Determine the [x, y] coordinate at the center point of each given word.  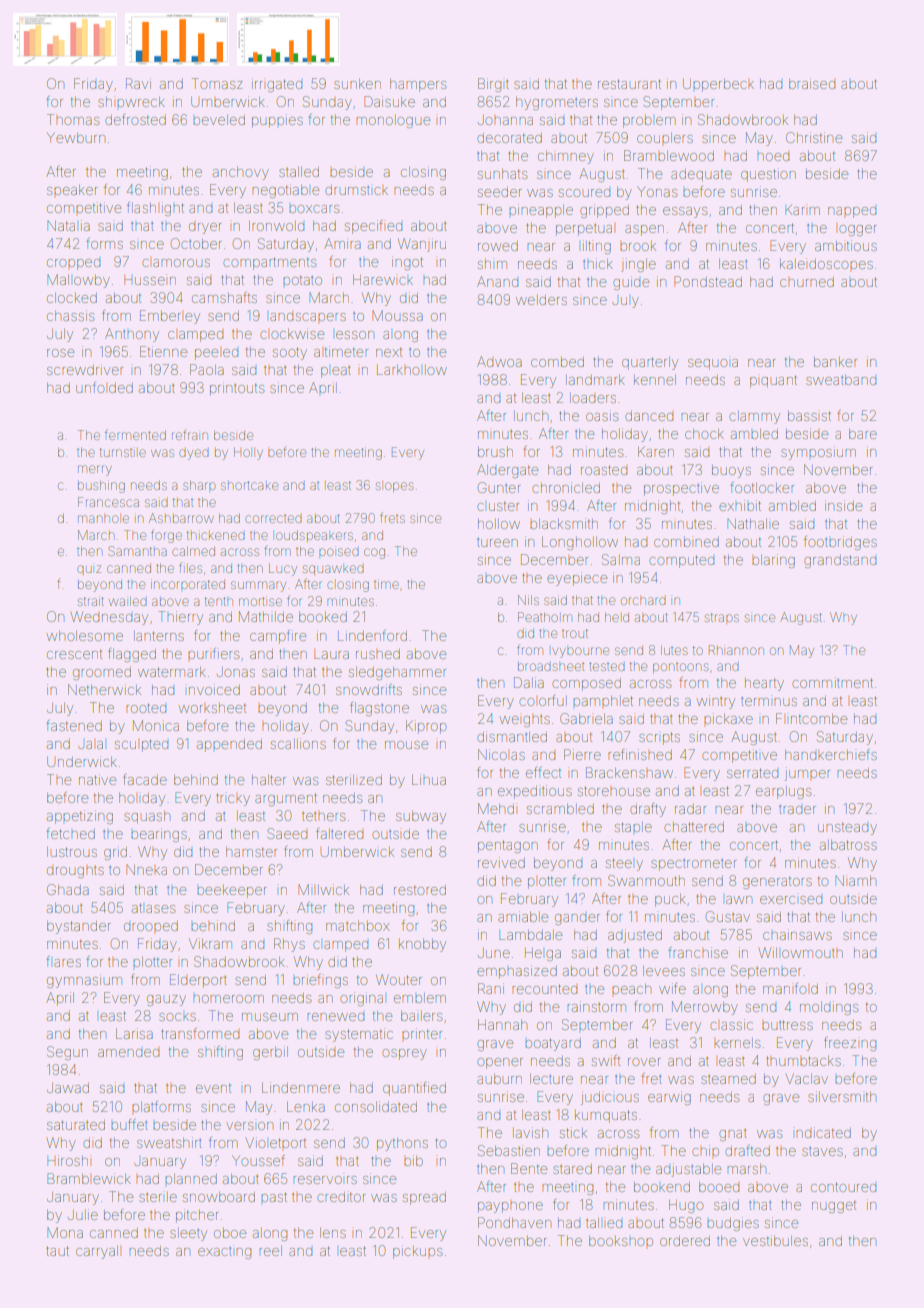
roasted [604, 470]
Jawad [68, 1088]
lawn [739, 900]
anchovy [241, 173]
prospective [681, 489]
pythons [402, 1144]
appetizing [80, 817]
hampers [418, 85]
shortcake [249, 485]
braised [812, 83]
